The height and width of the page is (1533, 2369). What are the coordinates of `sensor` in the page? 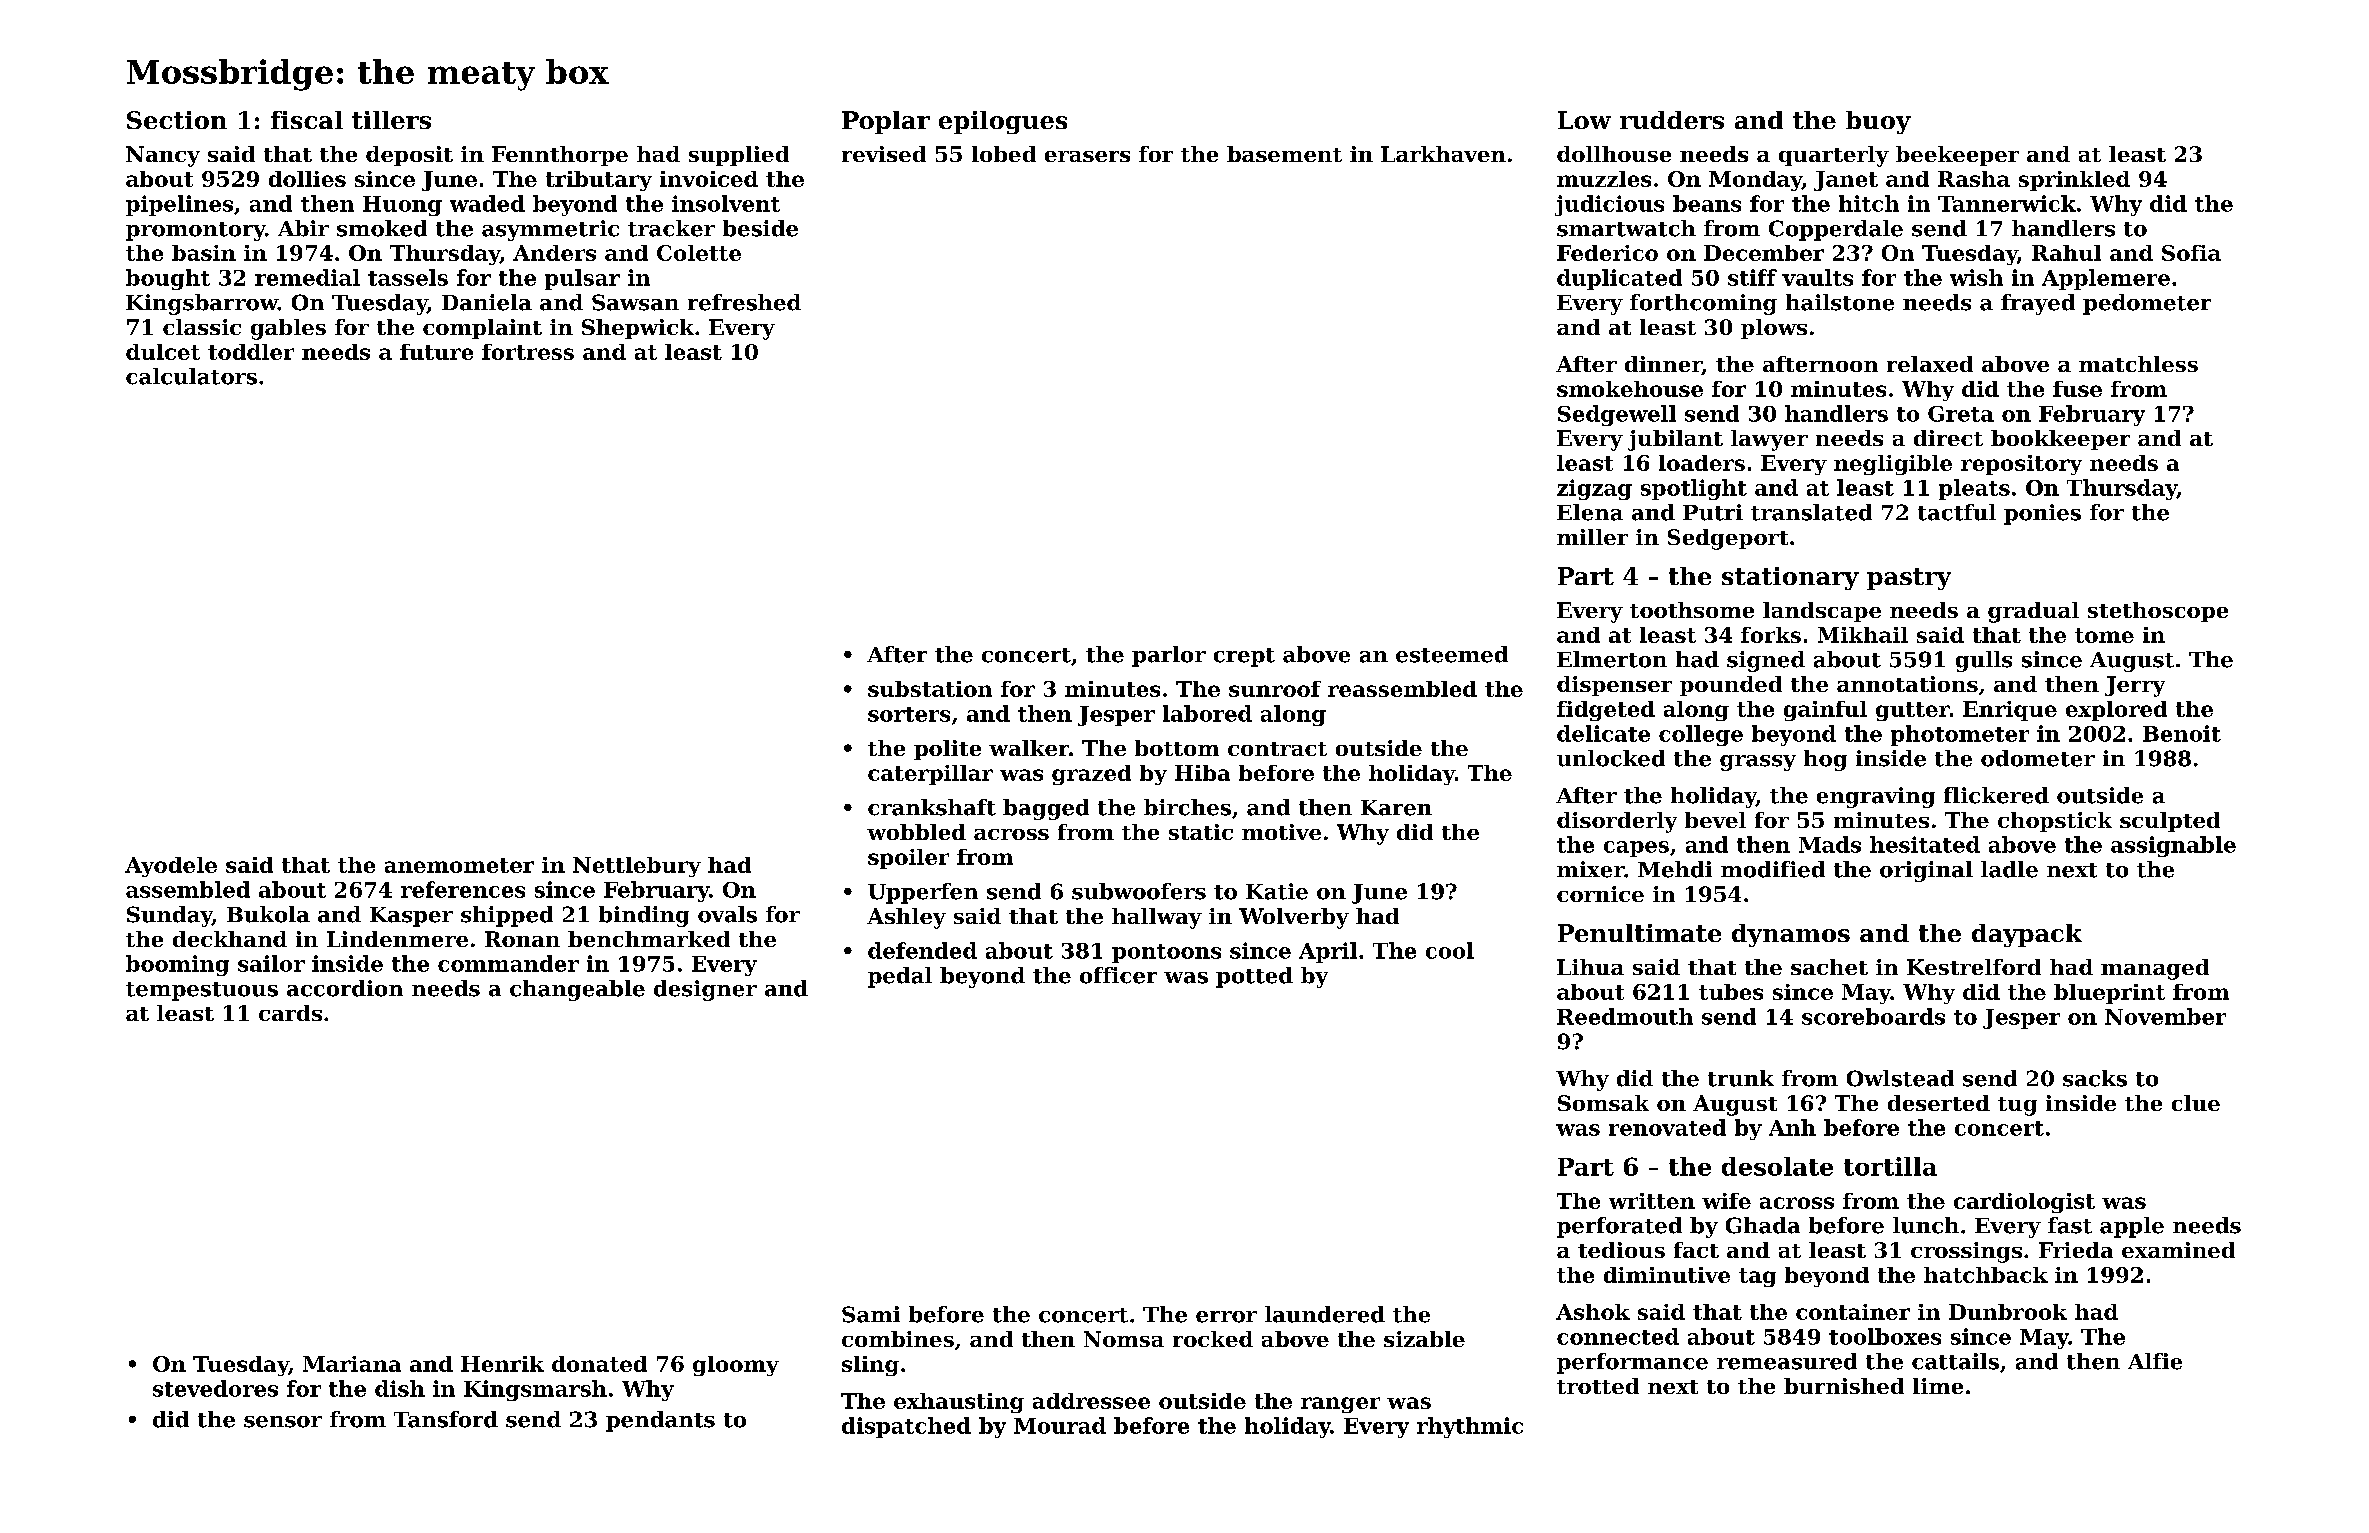 It's located at (283, 1422).
